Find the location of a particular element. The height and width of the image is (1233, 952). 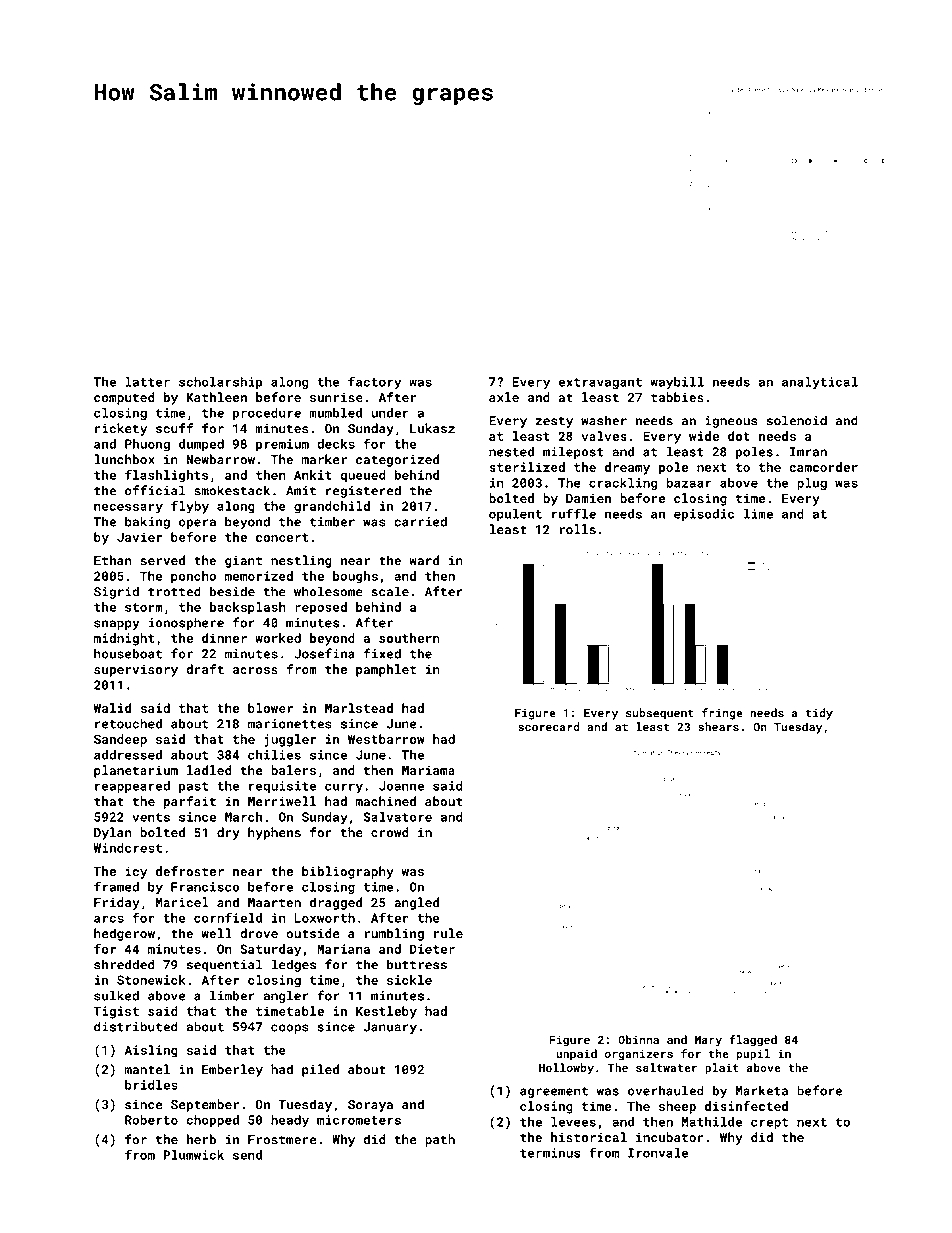

angled is located at coordinates (416, 903).
